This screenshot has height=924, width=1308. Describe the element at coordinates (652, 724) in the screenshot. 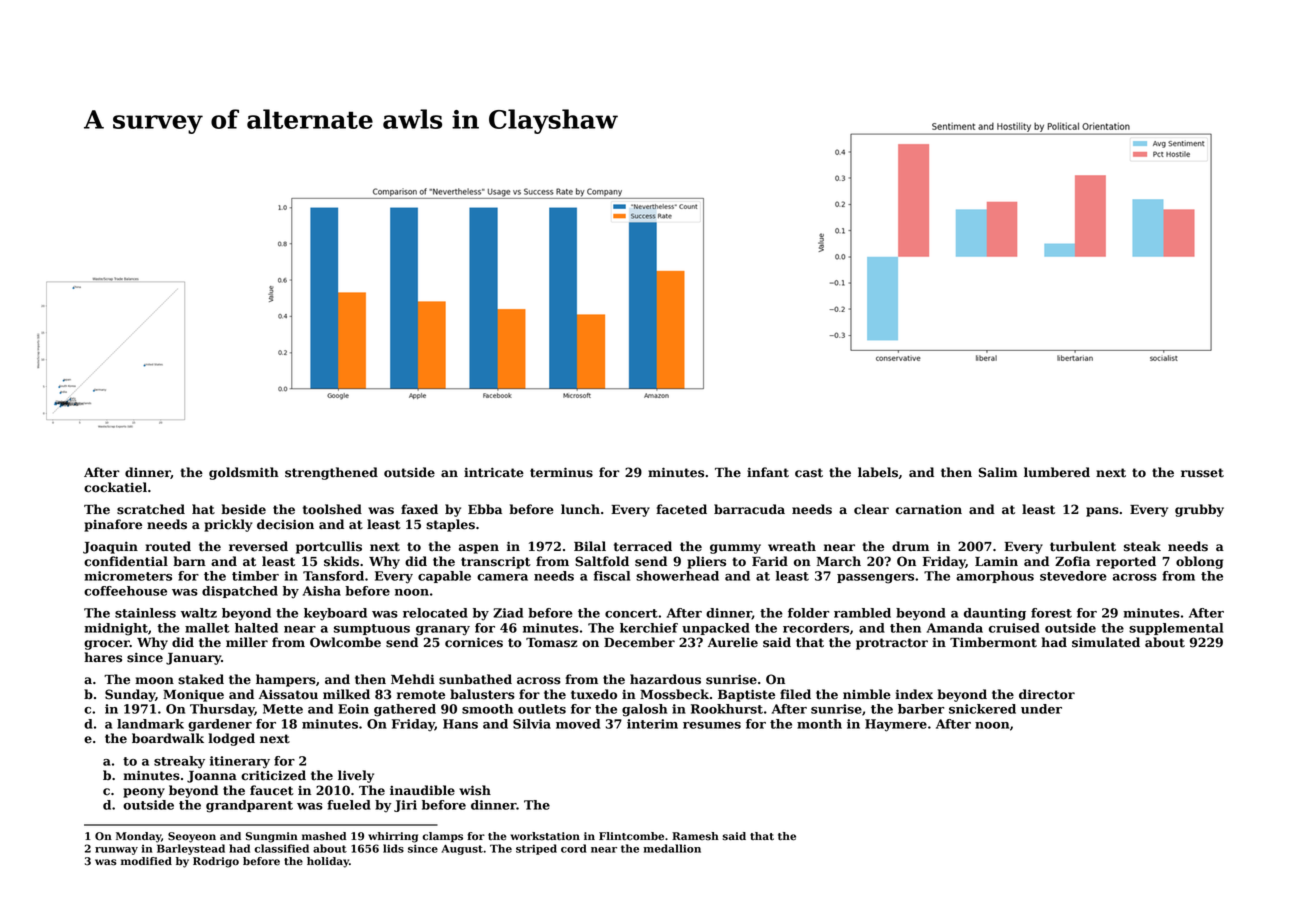

I see `interim` at that location.
